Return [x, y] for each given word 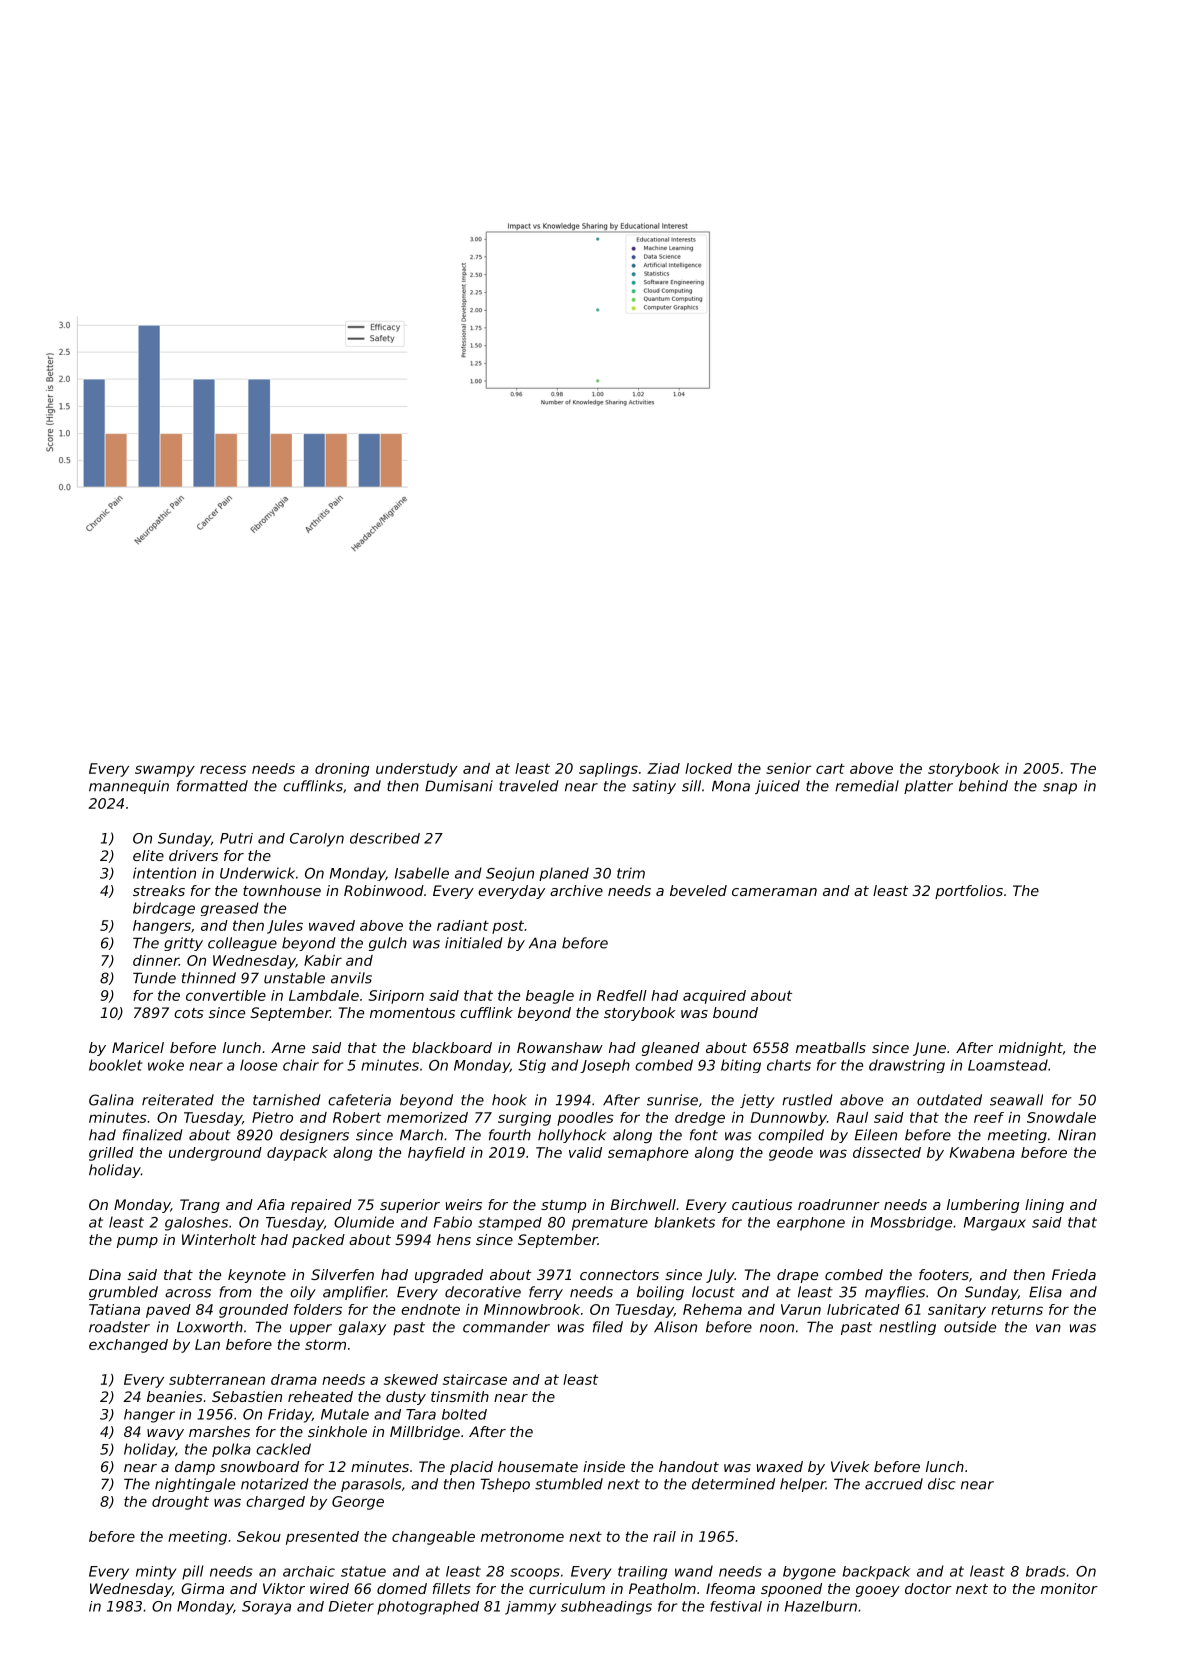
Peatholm [662, 1588]
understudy [417, 770]
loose [258, 1065]
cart [830, 768]
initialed [474, 943]
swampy [165, 771]
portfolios [969, 892]
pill [193, 1572]
